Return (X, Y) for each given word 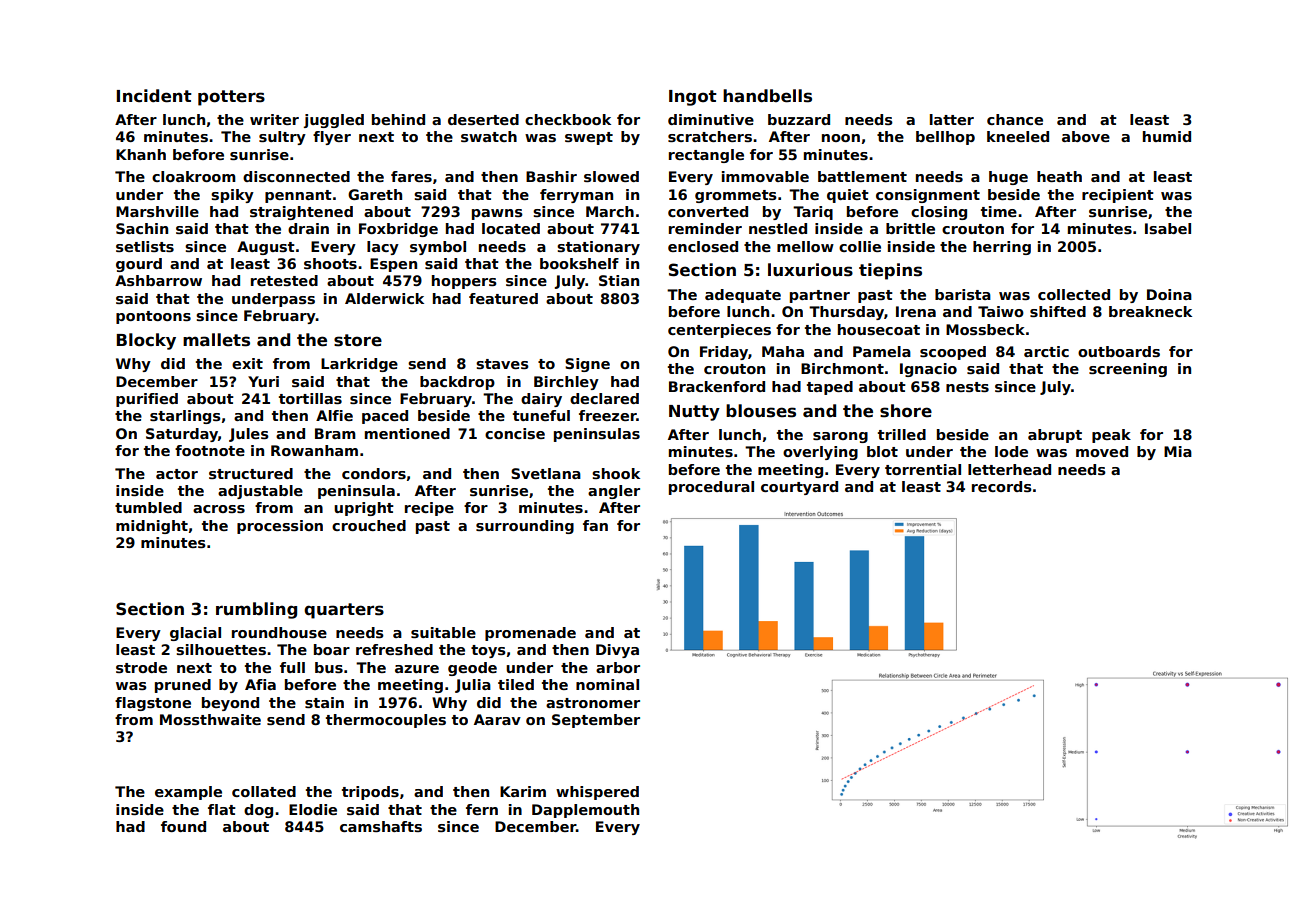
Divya (617, 651)
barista (963, 294)
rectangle (706, 156)
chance (1015, 119)
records (1002, 486)
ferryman (576, 196)
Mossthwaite (210, 719)
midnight (152, 527)
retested (284, 280)
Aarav (497, 719)
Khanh (141, 154)
